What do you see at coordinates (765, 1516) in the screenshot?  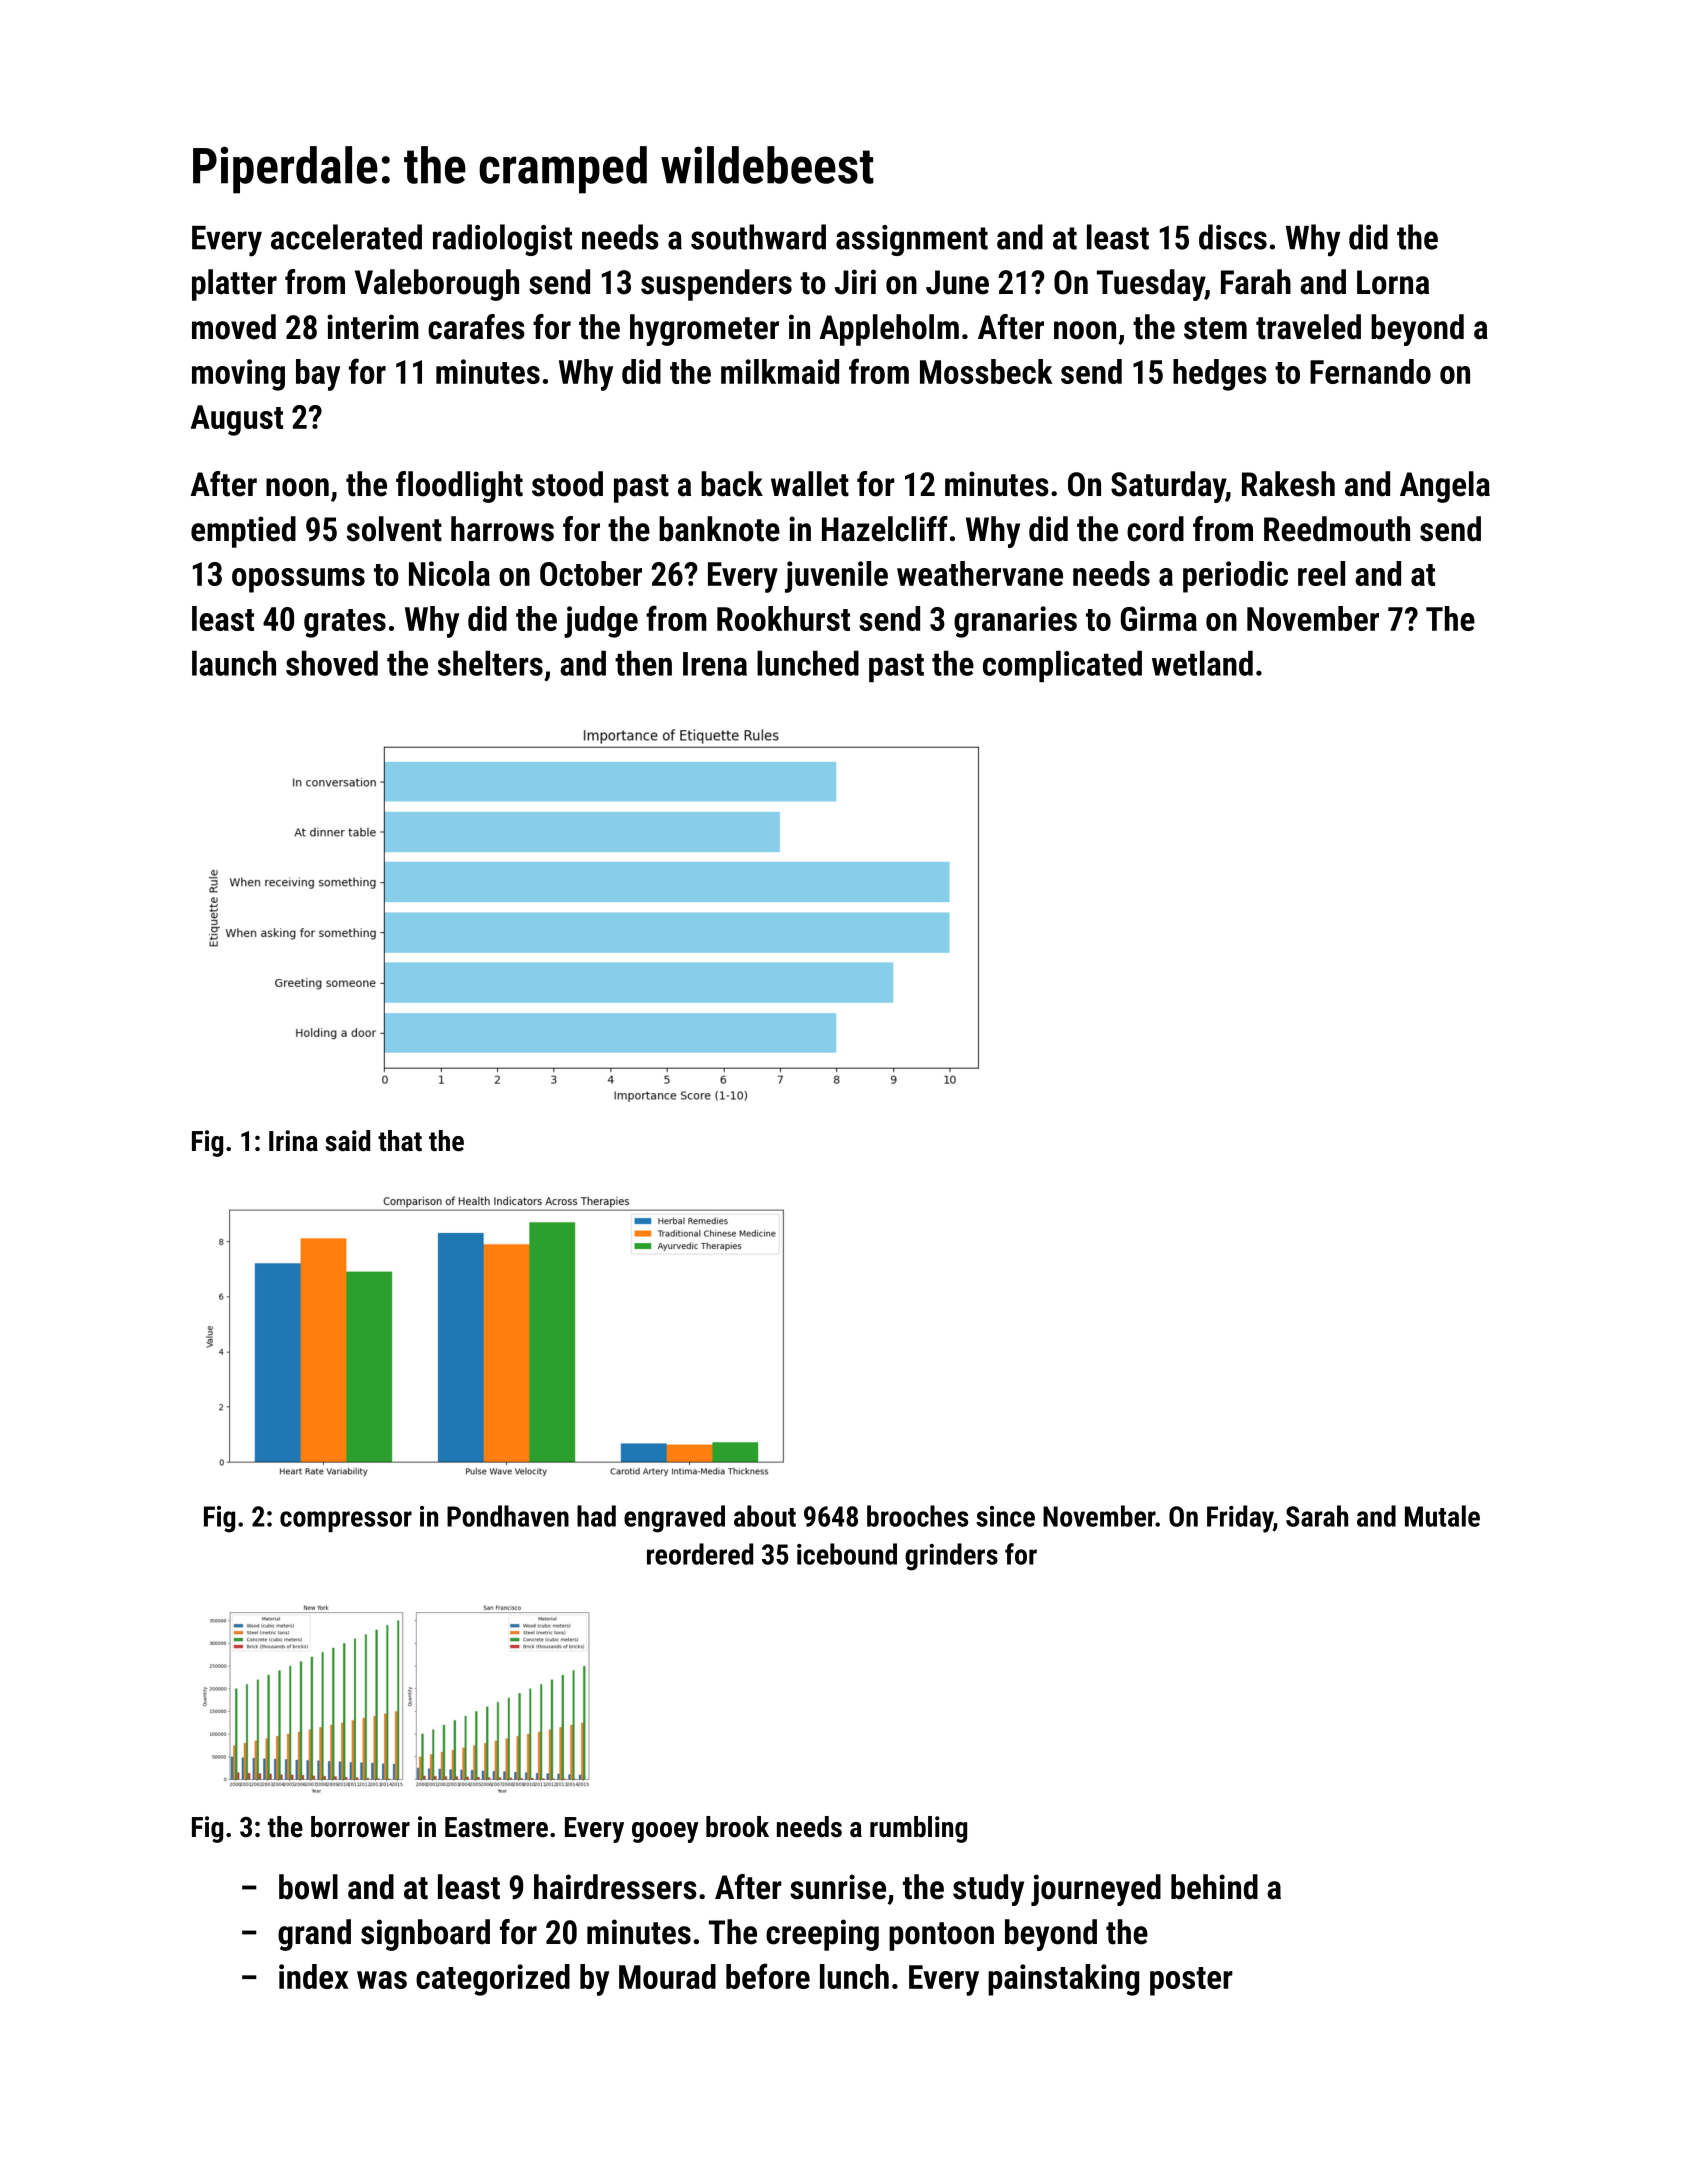 I see `about` at bounding box center [765, 1516].
